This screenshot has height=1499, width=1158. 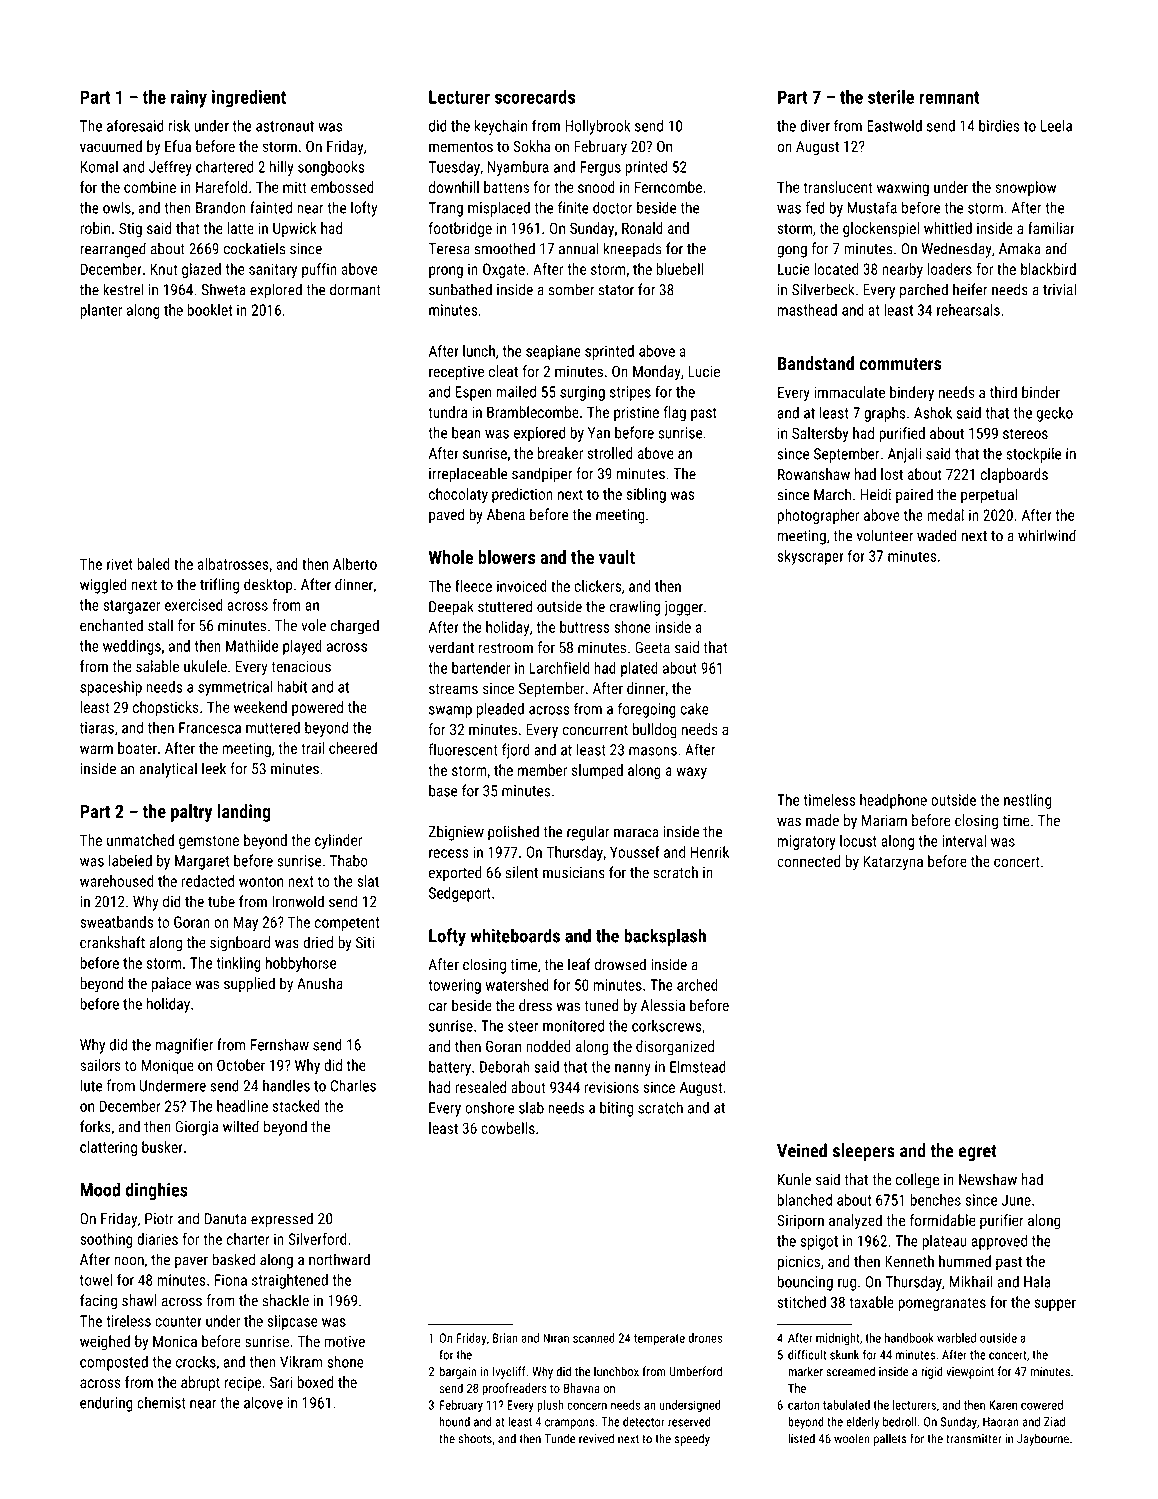 What do you see at coordinates (505, 1067) in the screenshot?
I see `Deborah` at bounding box center [505, 1067].
